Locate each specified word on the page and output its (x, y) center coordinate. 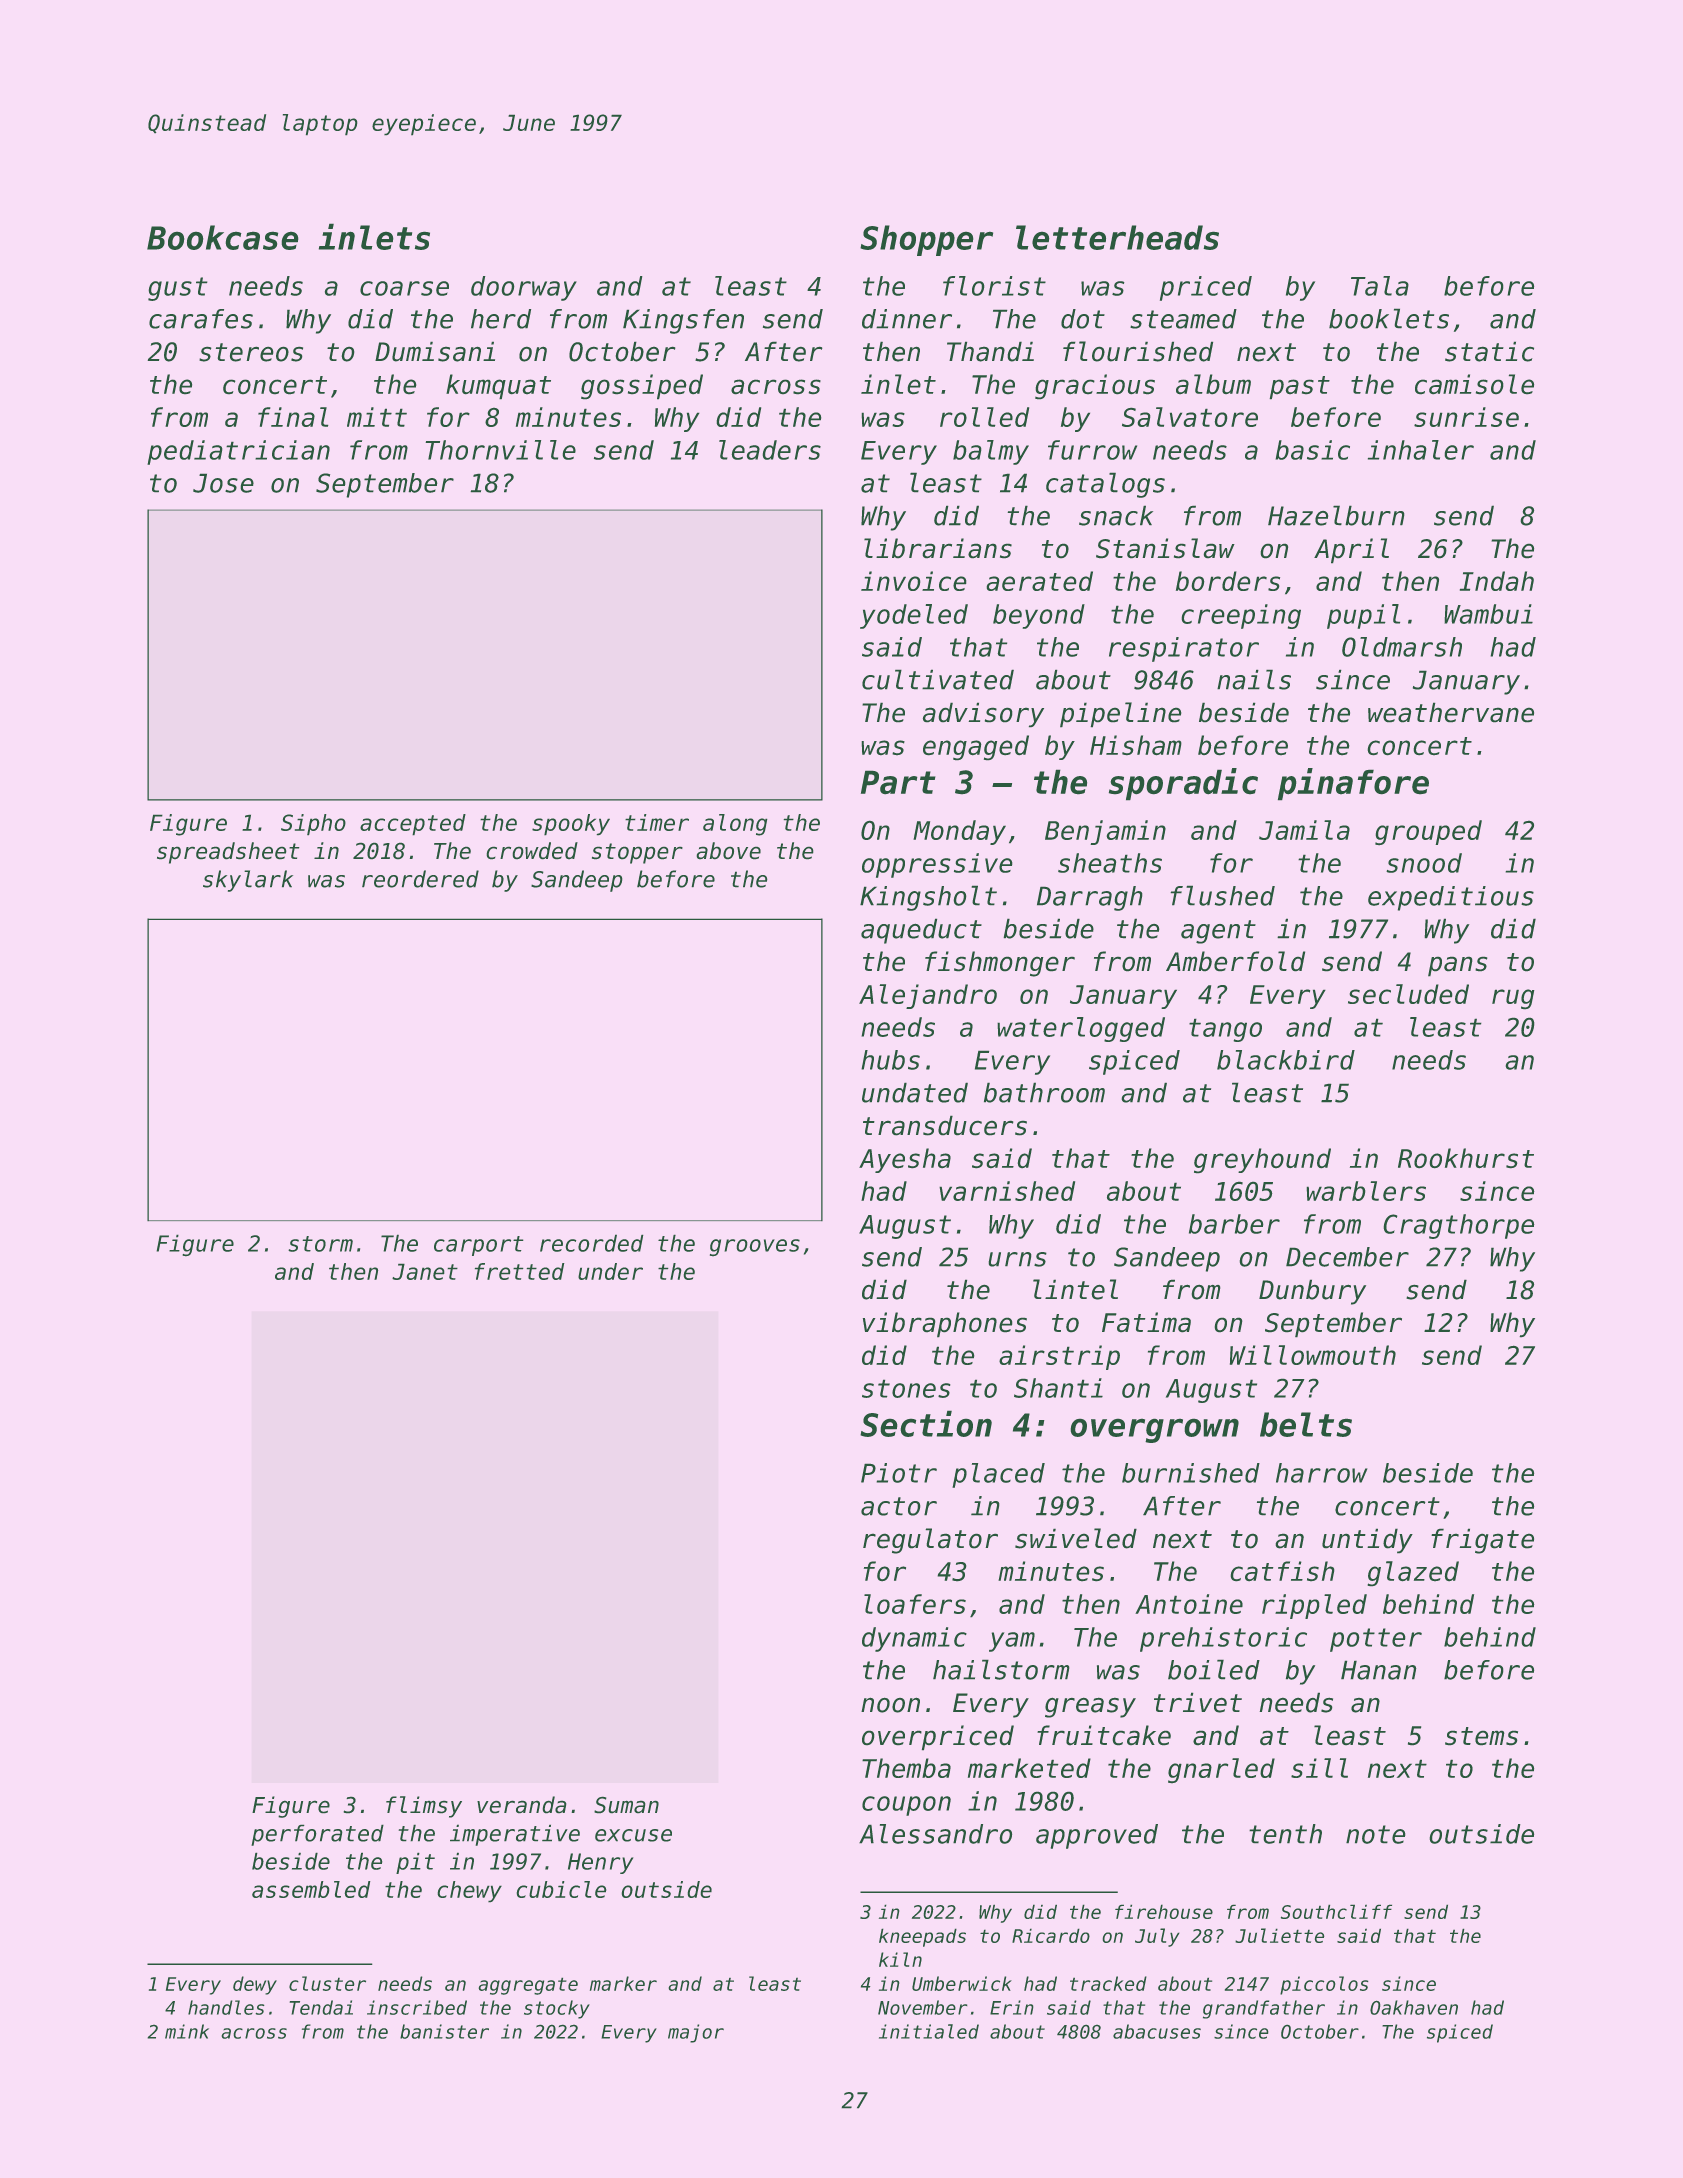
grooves (755, 1248)
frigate (1482, 1541)
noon (890, 1705)
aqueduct (921, 931)
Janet (425, 1271)
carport (479, 1246)
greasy (1090, 1707)
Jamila (1304, 830)
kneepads (922, 1937)
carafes (201, 319)
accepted (413, 825)
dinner (907, 319)
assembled (311, 1889)
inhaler (1421, 450)
